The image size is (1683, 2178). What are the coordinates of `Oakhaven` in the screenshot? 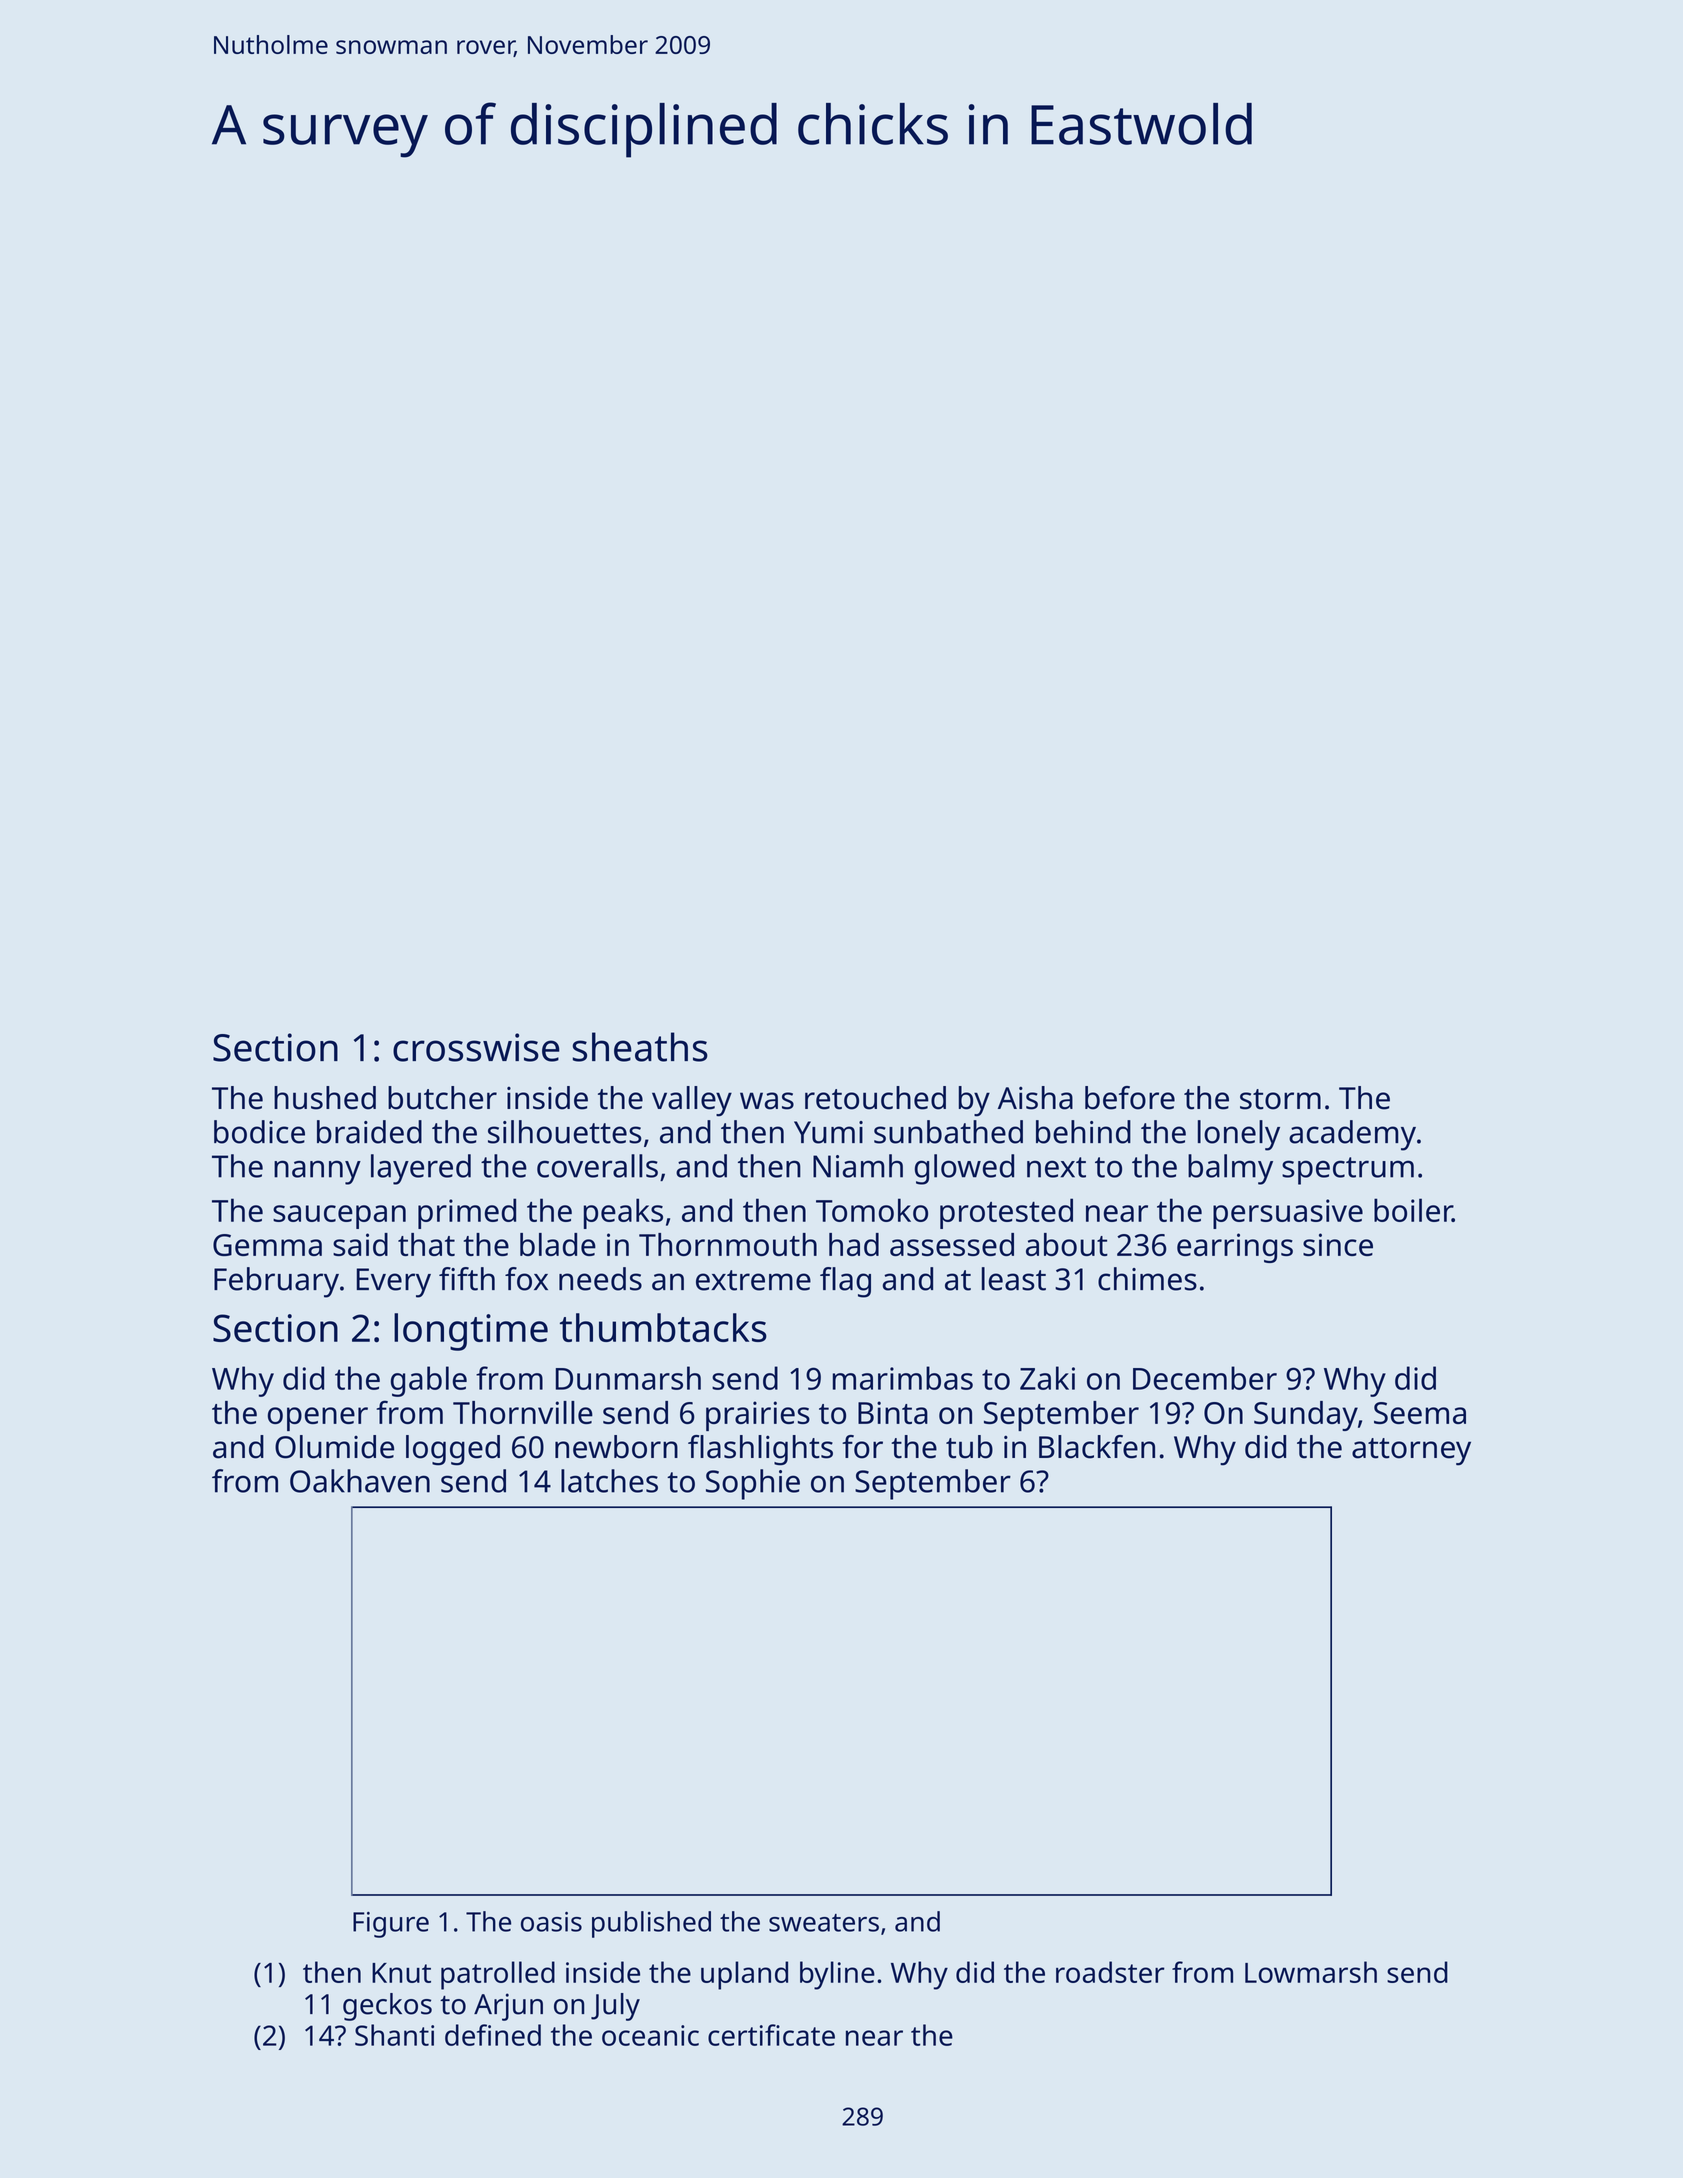 It's located at (360, 1481).
